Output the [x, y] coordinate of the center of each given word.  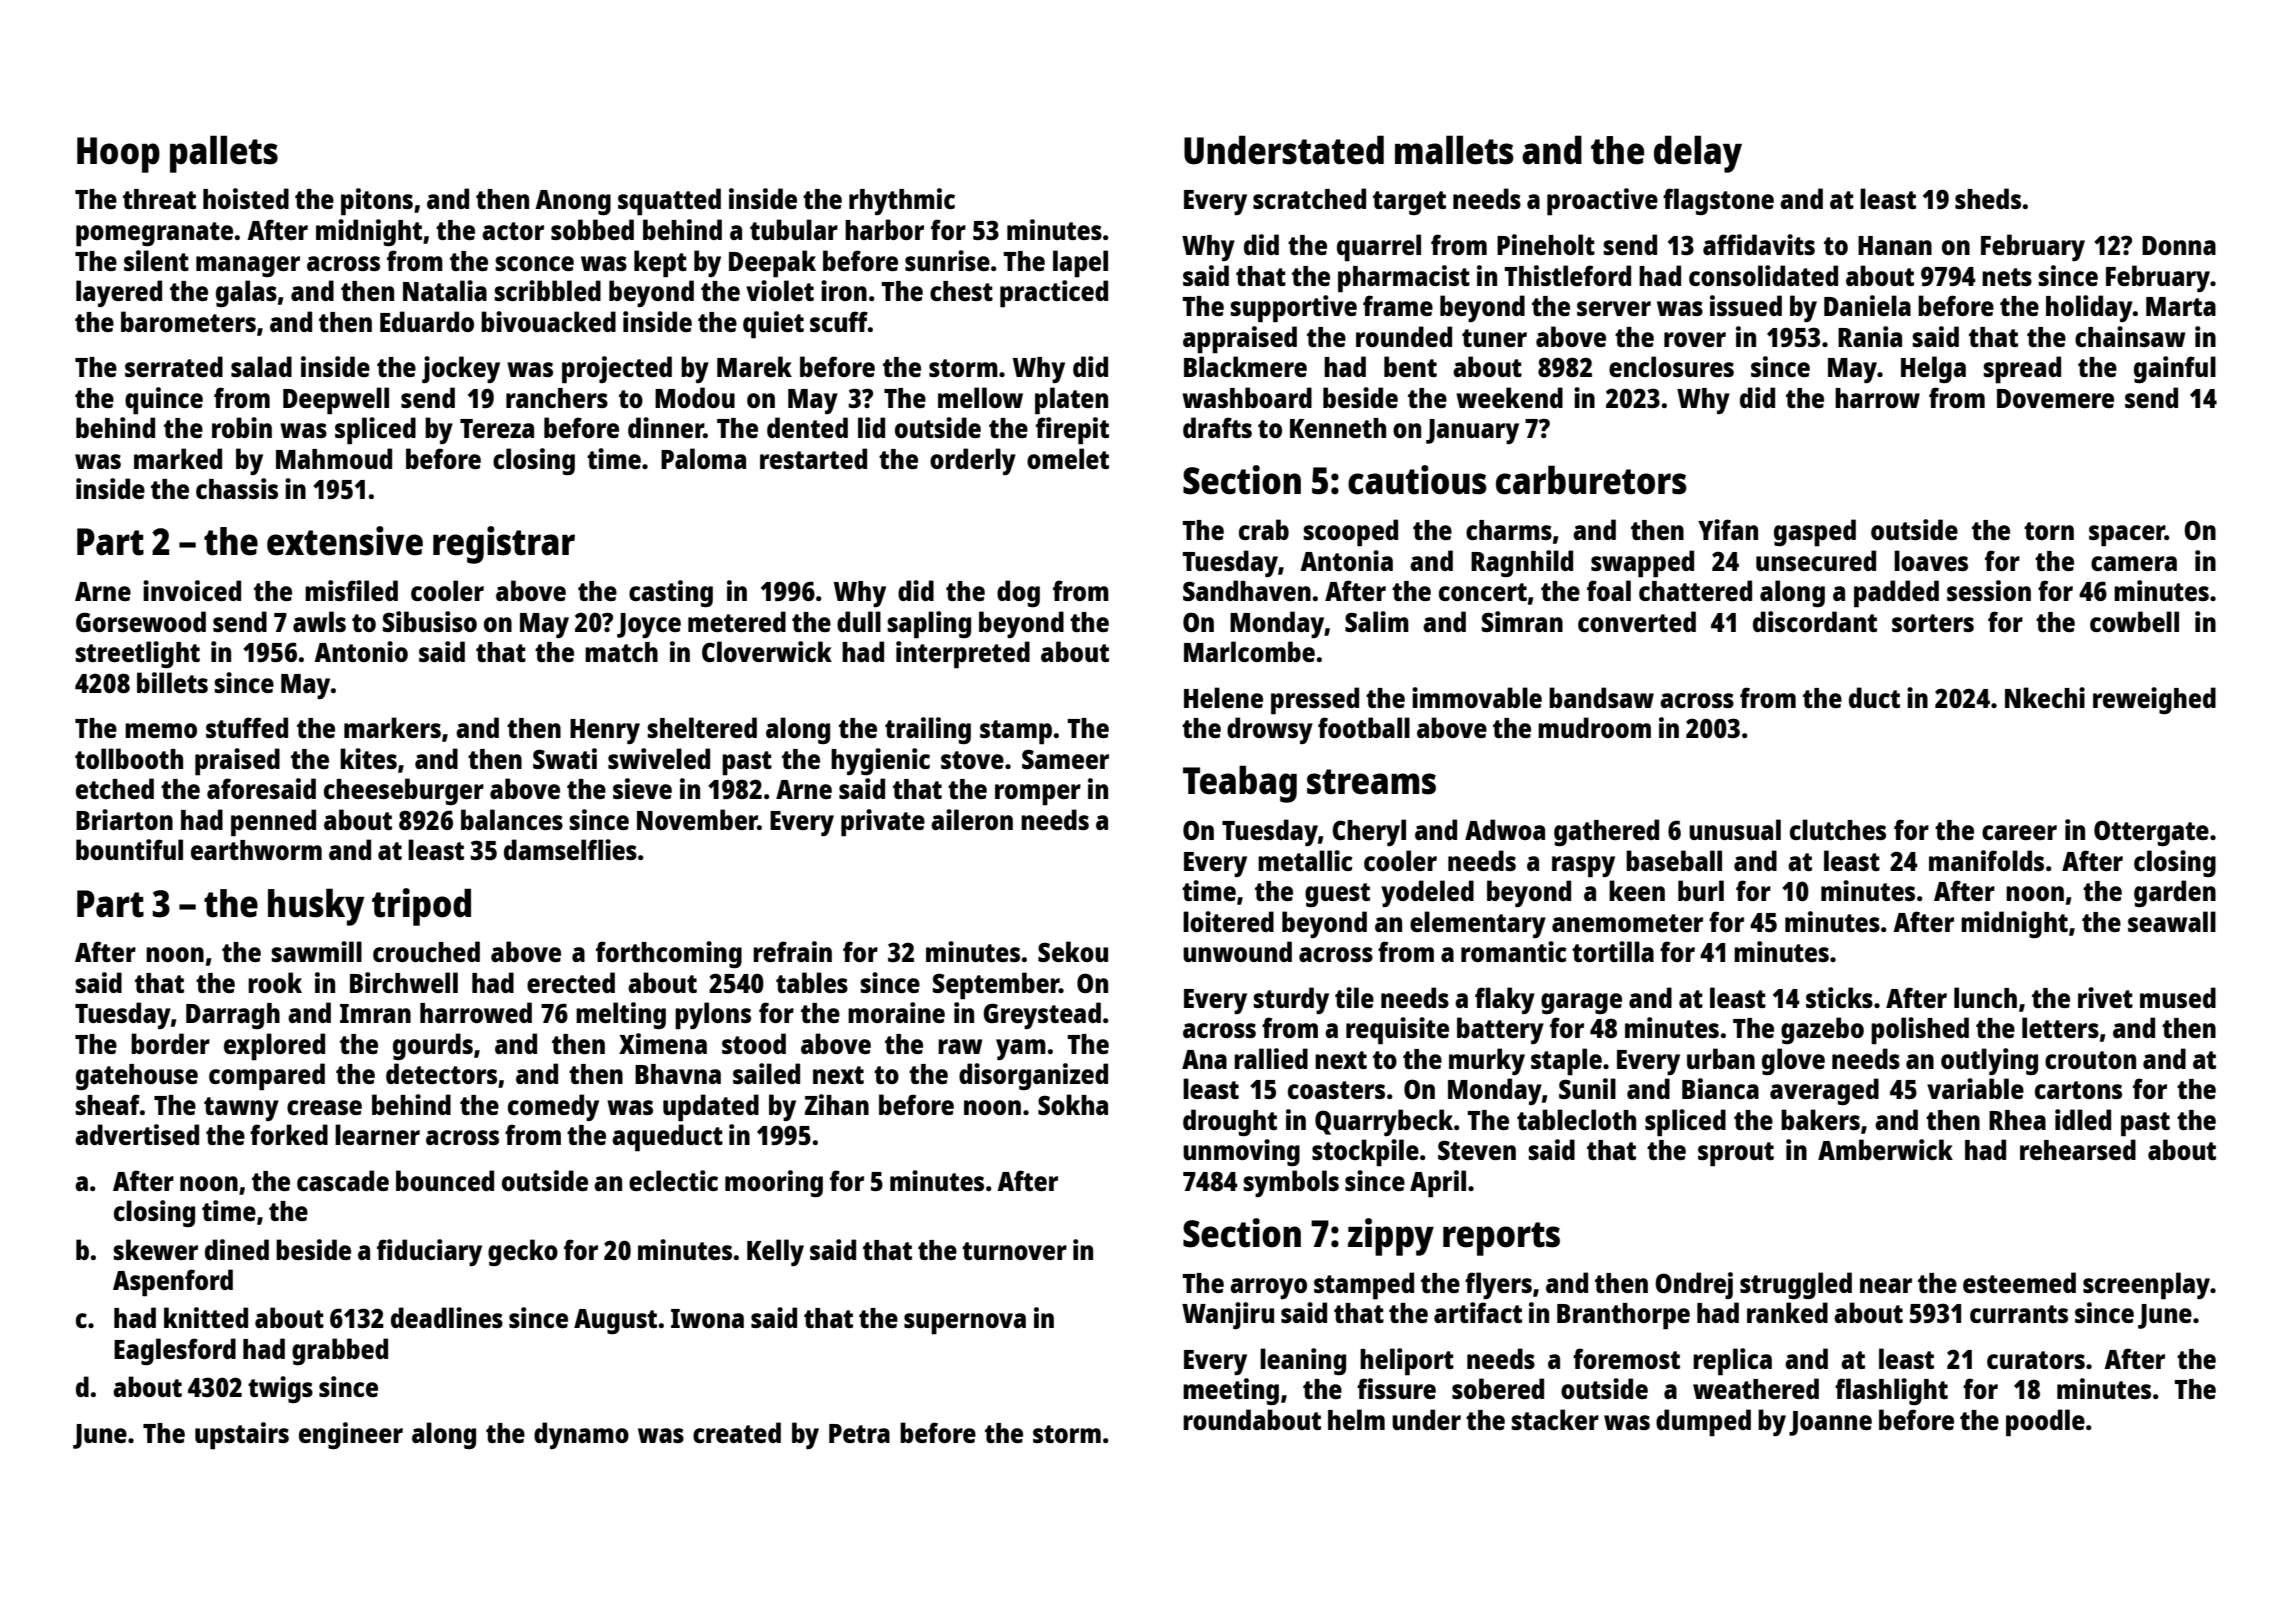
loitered [1228, 921]
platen [1071, 401]
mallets [1454, 150]
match [621, 652]
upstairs [242, 1436]
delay [1698, 154]
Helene [1223, 697]
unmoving [1241, 1152]
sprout [1736, 1154]
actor [513, 231]
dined [237, 1249]
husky [316, 907]
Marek [754, 366]
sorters [1933, 623]
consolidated [1763, 275]
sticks [1839, 997]
